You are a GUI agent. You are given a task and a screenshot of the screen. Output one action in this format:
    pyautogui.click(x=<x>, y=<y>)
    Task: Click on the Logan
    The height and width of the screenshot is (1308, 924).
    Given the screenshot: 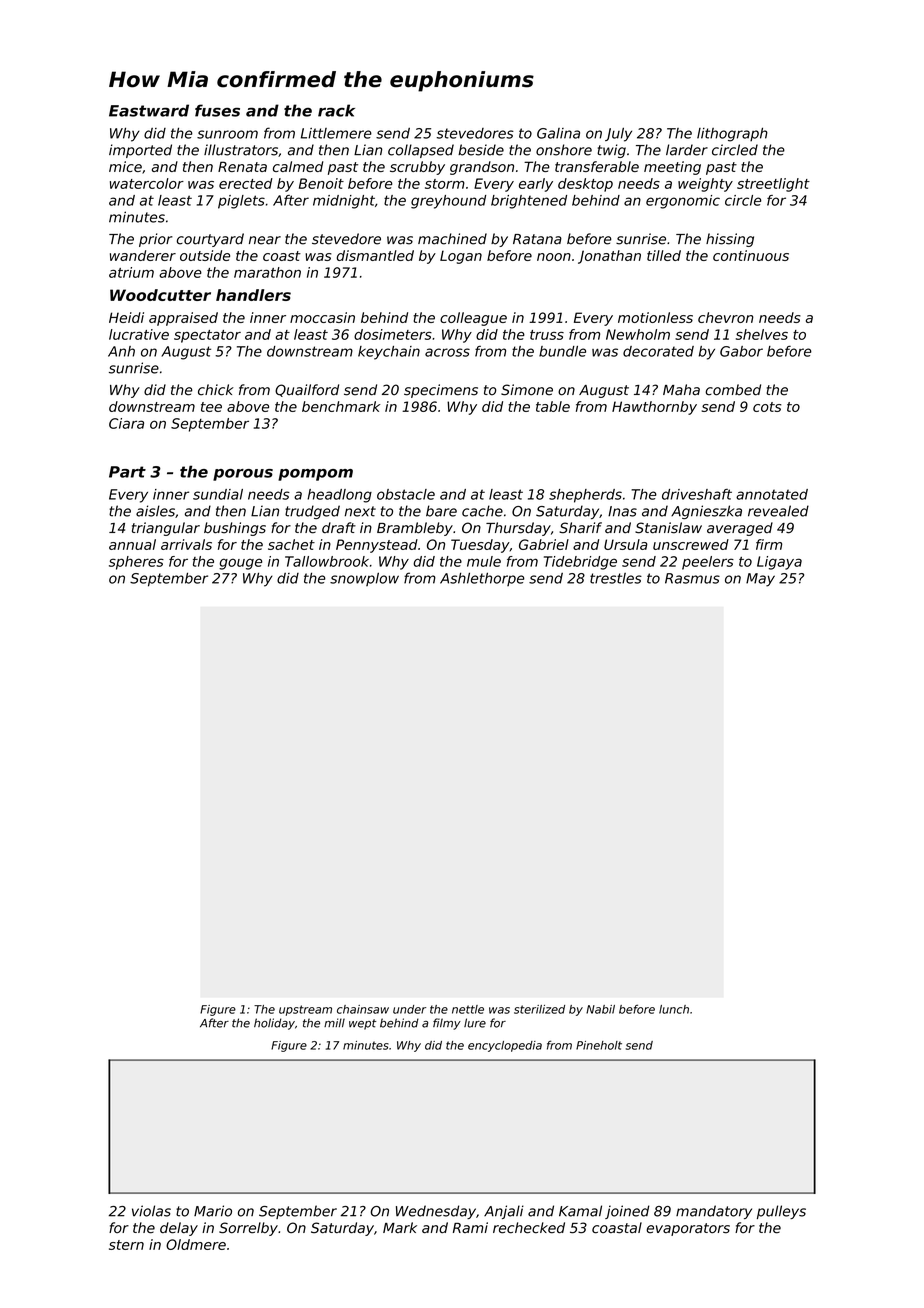 What is the action you would take?
    pyautogui.click(x=461, y=257)
